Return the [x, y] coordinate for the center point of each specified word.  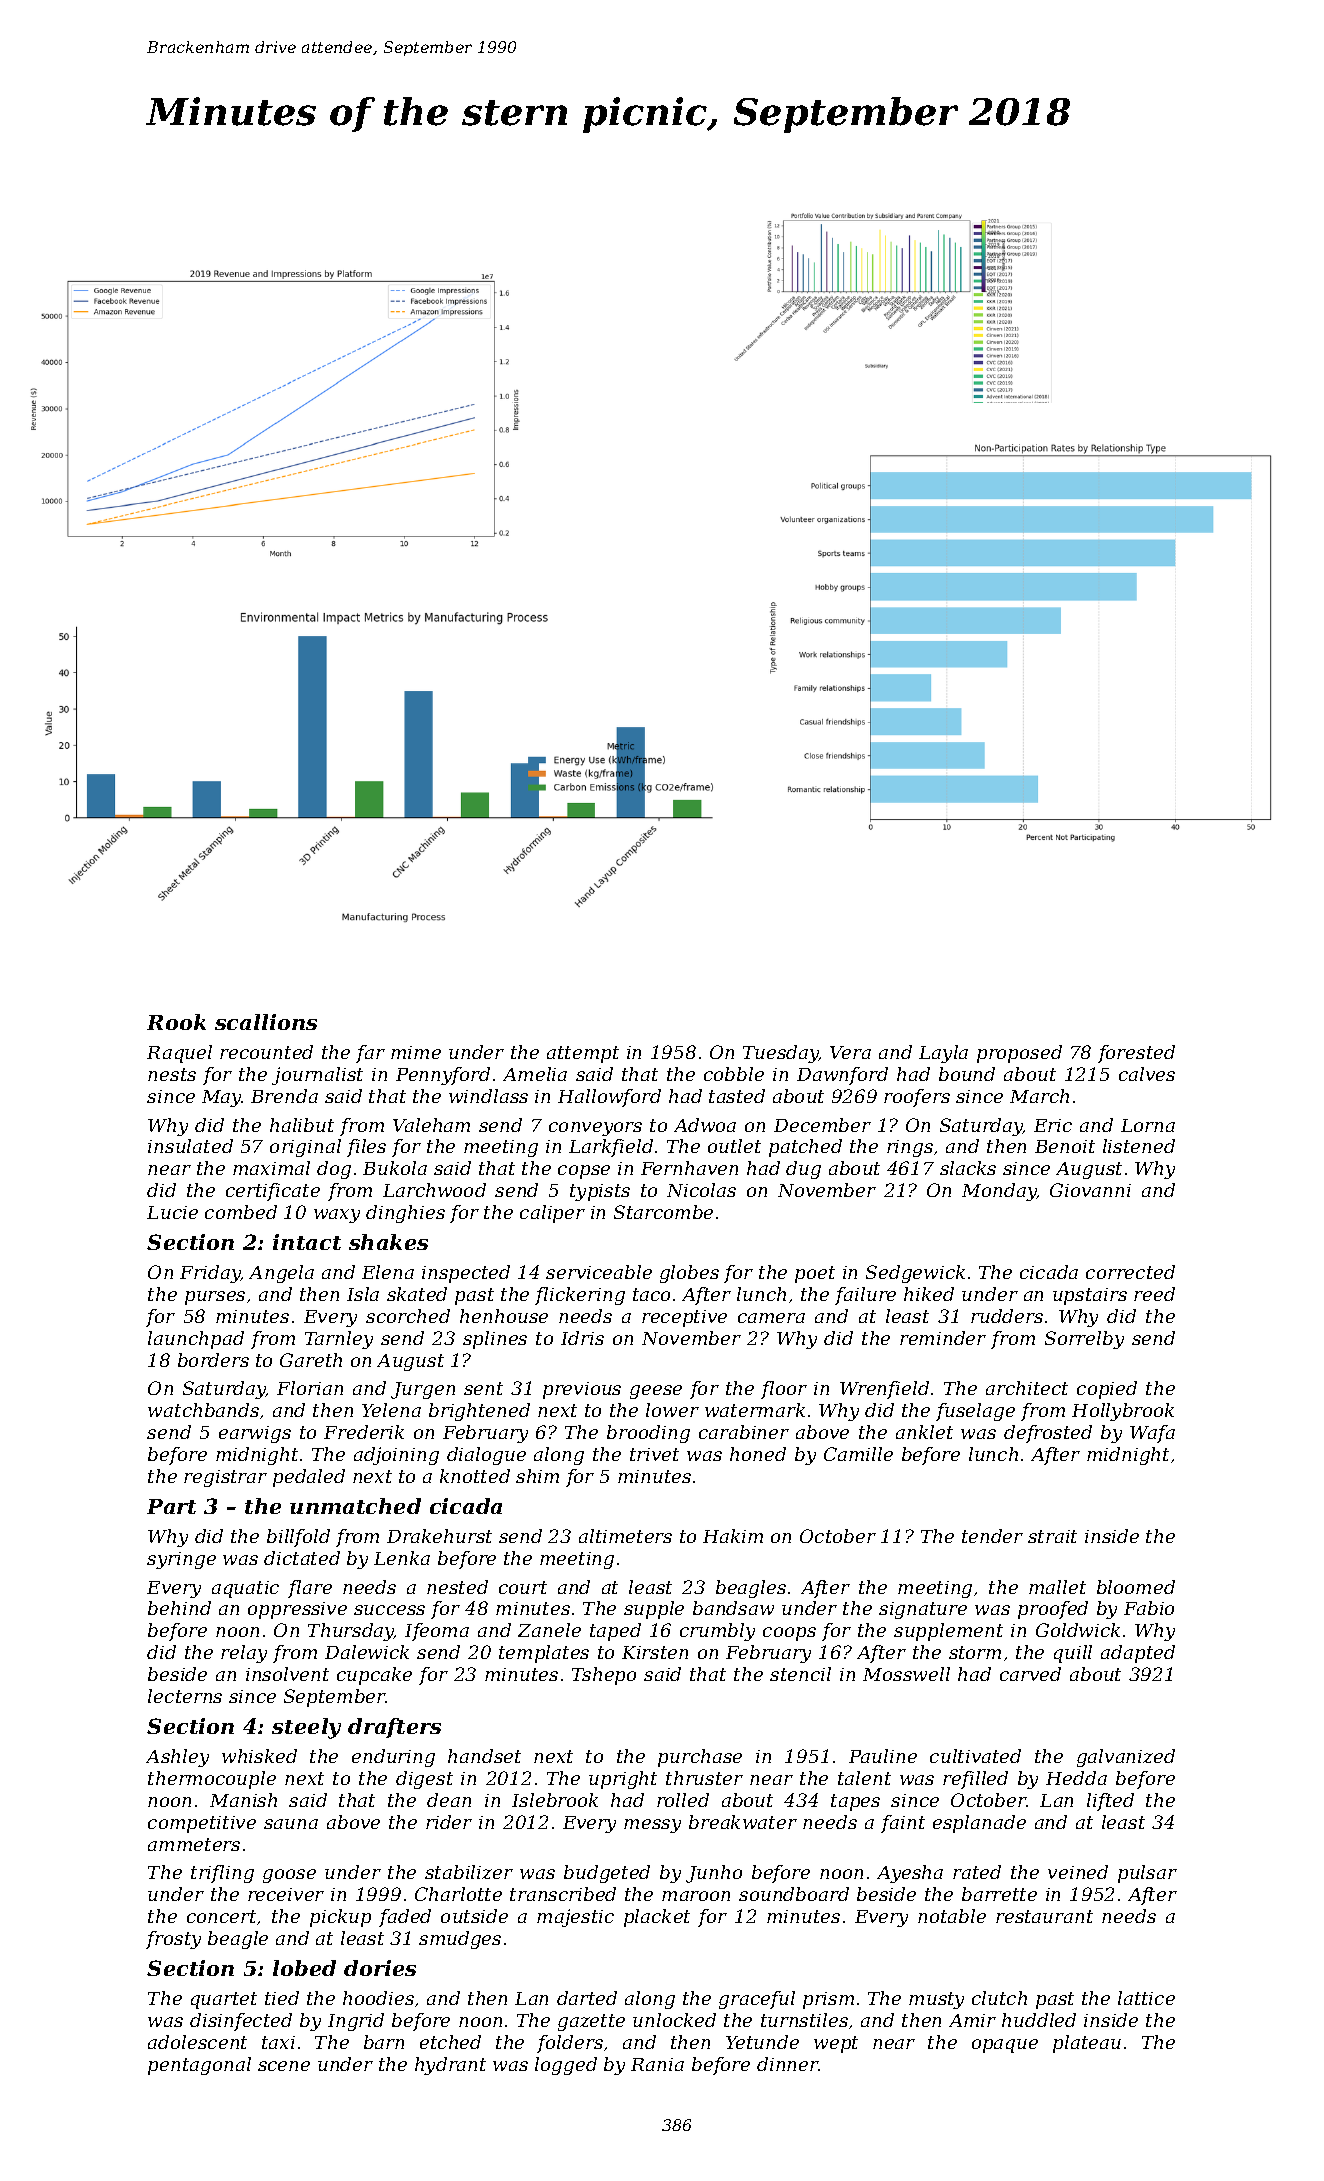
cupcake [374, 1676]
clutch [999, 1998]
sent [483, 1388]
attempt [583, 1054]
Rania [657, 2064]
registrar [225, 1478]
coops [789, 1634]
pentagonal [199, 2066]
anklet [924, 1432]
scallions [266, 1022]
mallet [1057, 1587]
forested [1136, 1054]
